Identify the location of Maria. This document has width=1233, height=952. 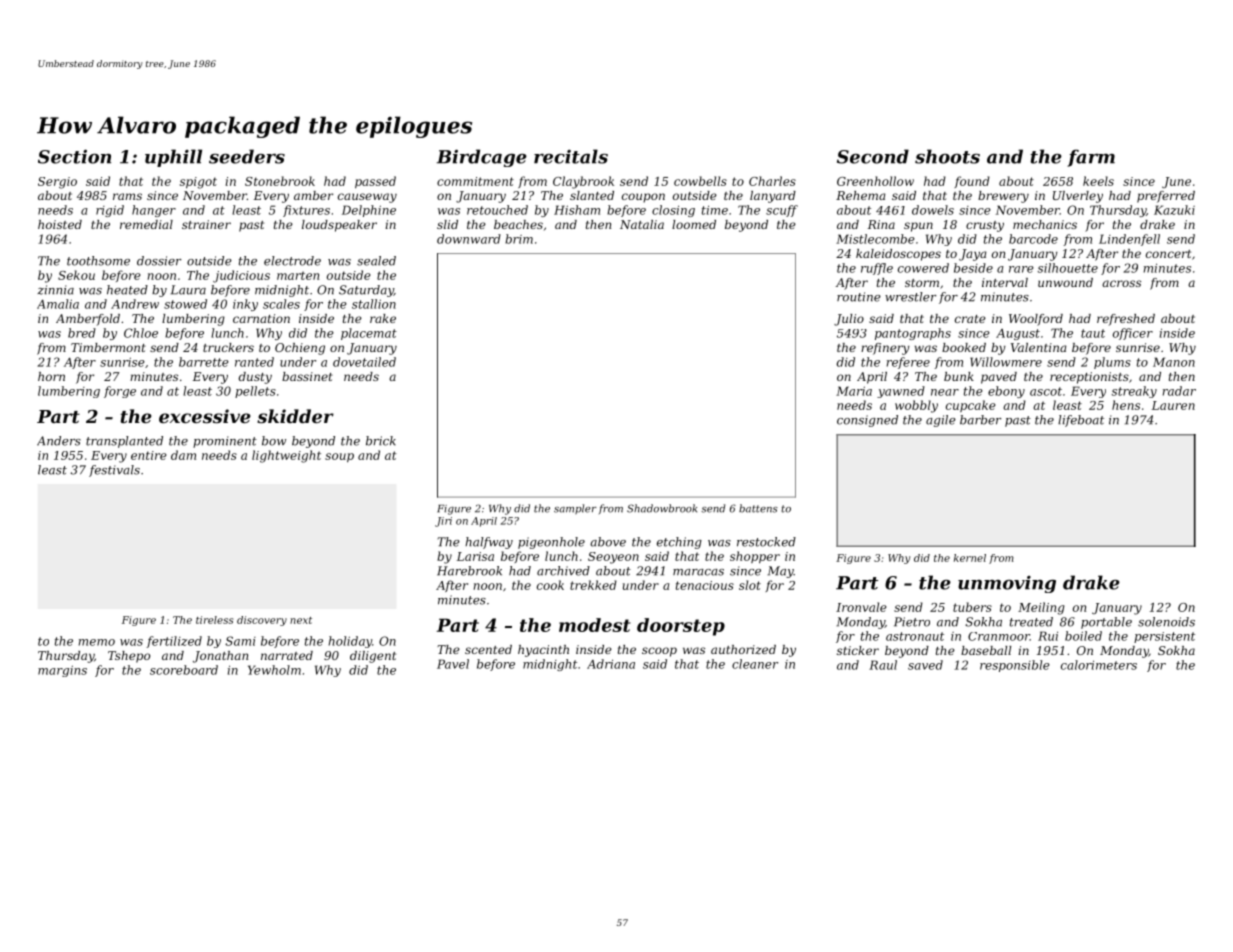
(854, 391).
